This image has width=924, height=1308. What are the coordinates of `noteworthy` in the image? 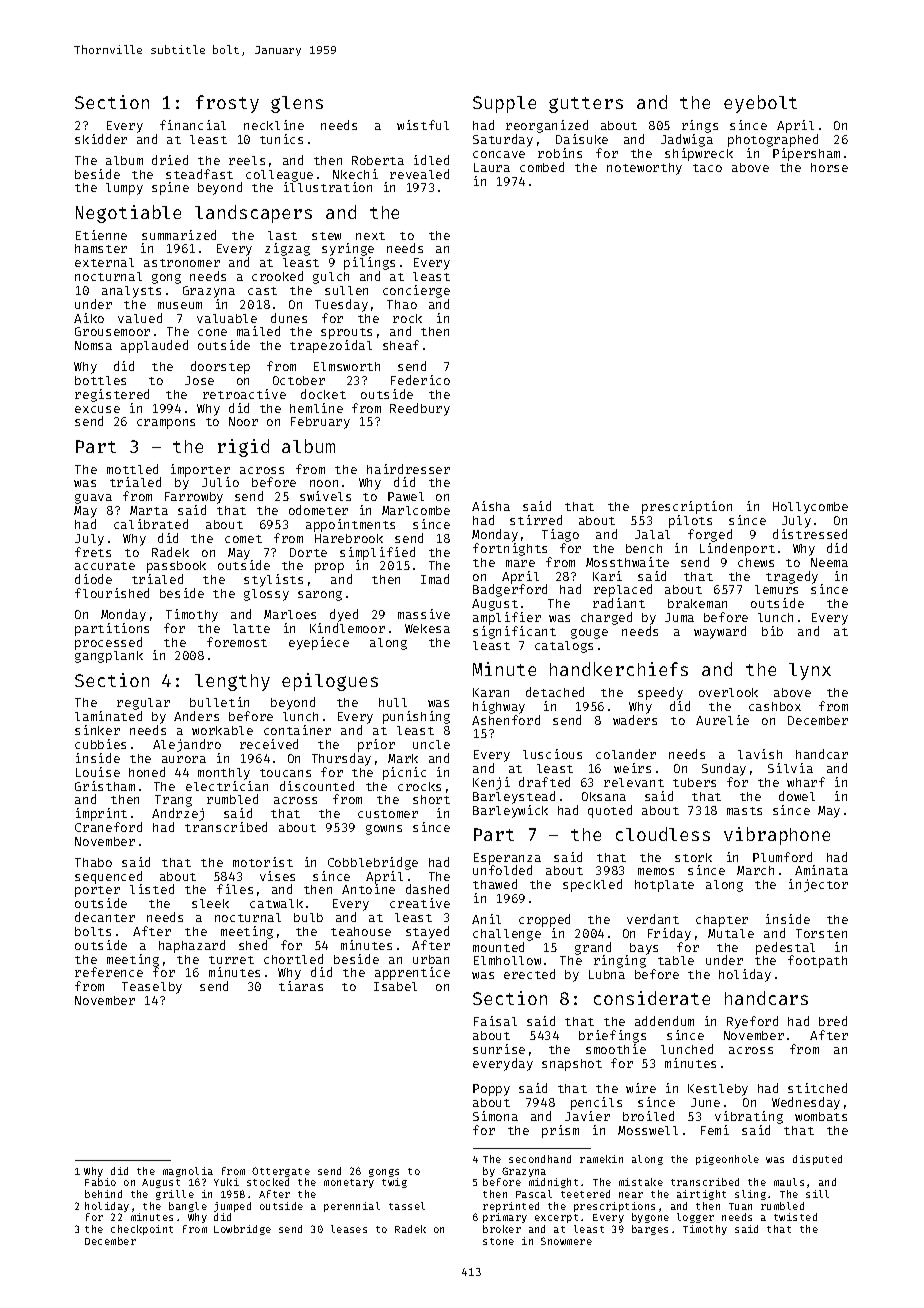 It's located at (644, 169).
